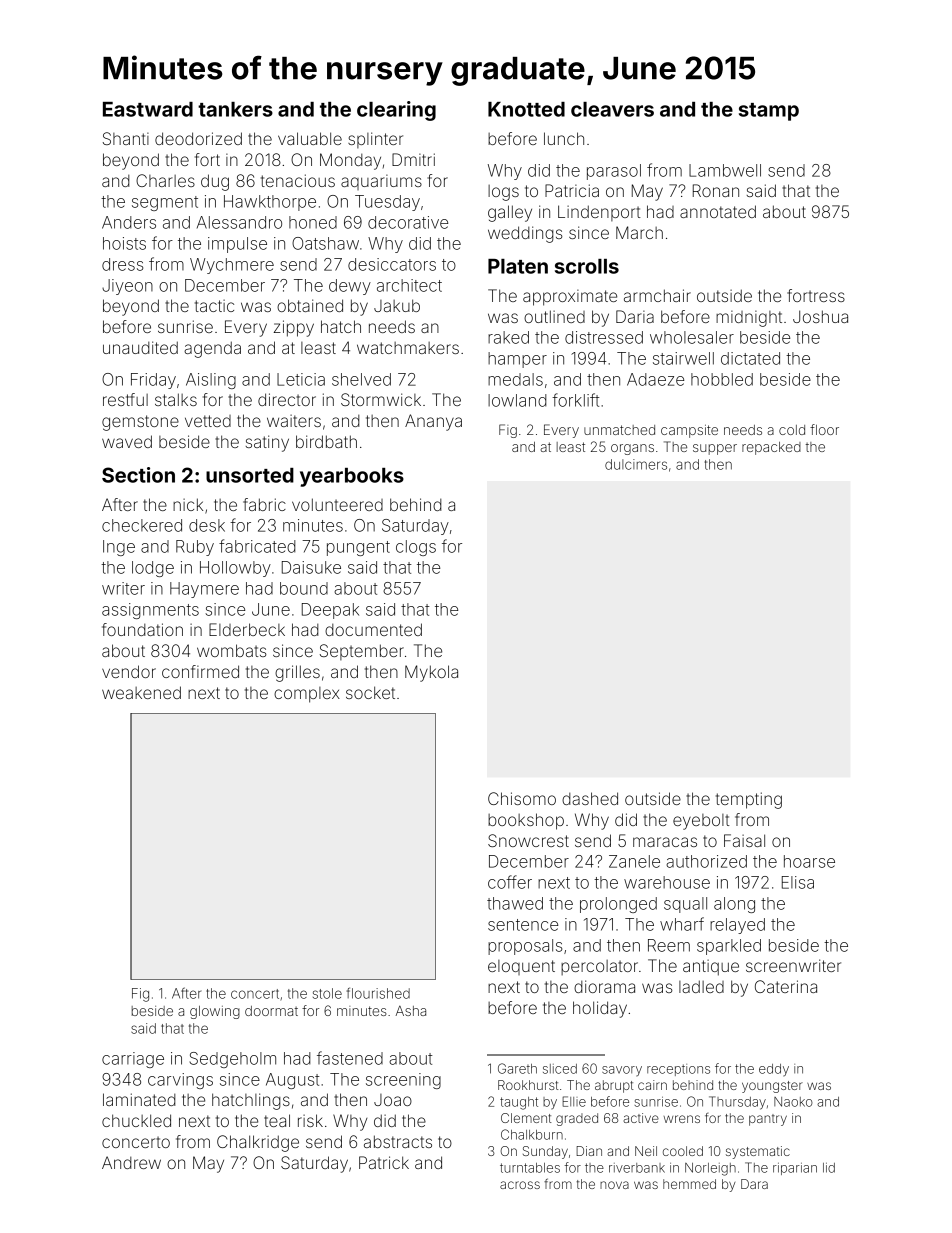 The height and width of the image is (1233, 952). What do you see at coordinates (771, 448) in the image?
I see `repacked` at bounding box center [771, 448].
